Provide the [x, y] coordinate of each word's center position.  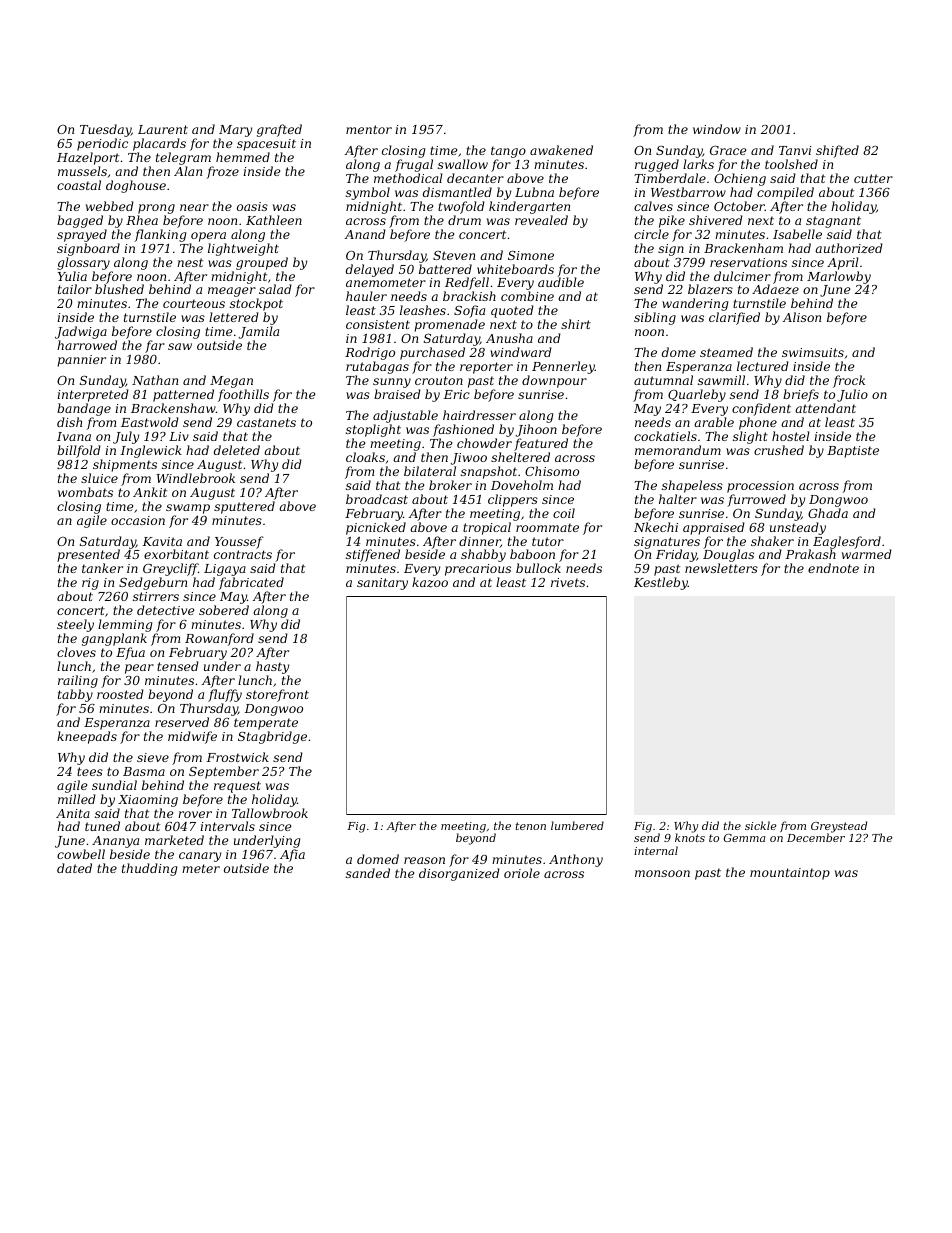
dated [74, 868]
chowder [484, 443]
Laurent [163, 129]
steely [75, 625]
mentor [369, 129]
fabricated [251, 584]
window [717, 129]
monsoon [662, 873]
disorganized [459, 874]
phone [758, 423]
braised [397, 394]
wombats [85, 492]
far [155, 346]
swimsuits [813, 352]
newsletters [721, 568]
